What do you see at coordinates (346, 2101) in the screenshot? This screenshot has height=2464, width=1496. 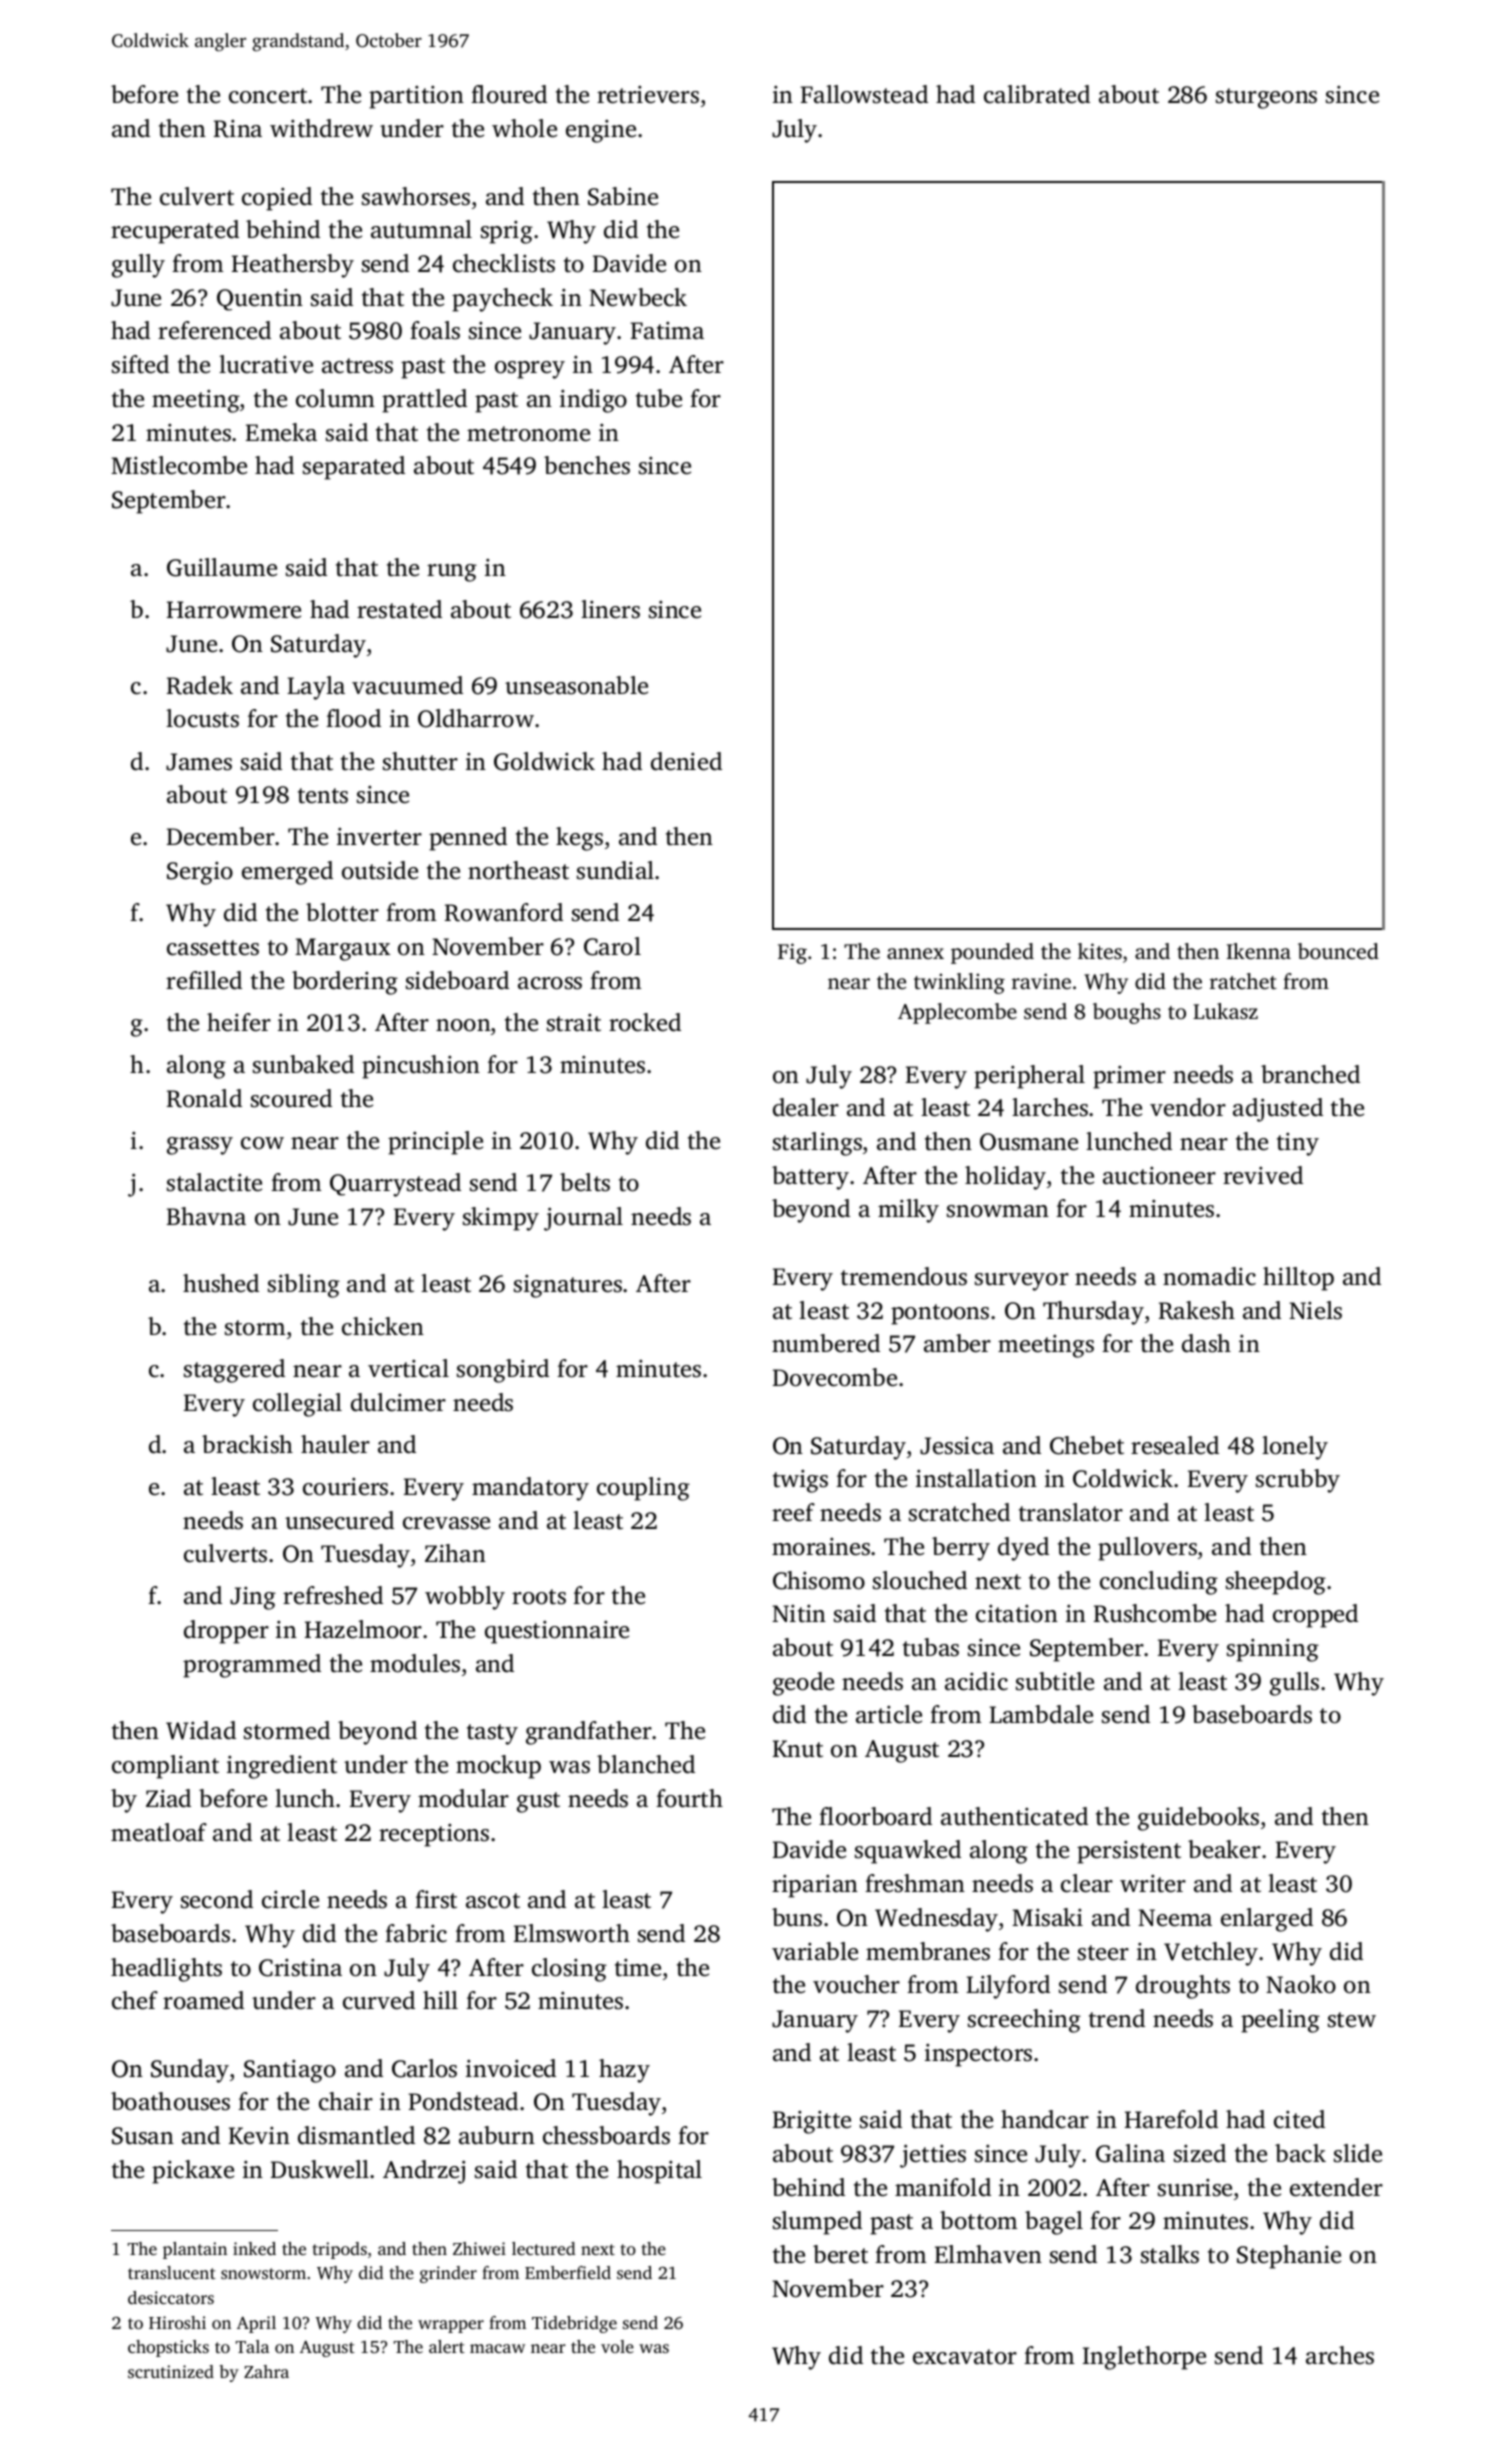 I see `chair` at bounding box center [346, 2101].
